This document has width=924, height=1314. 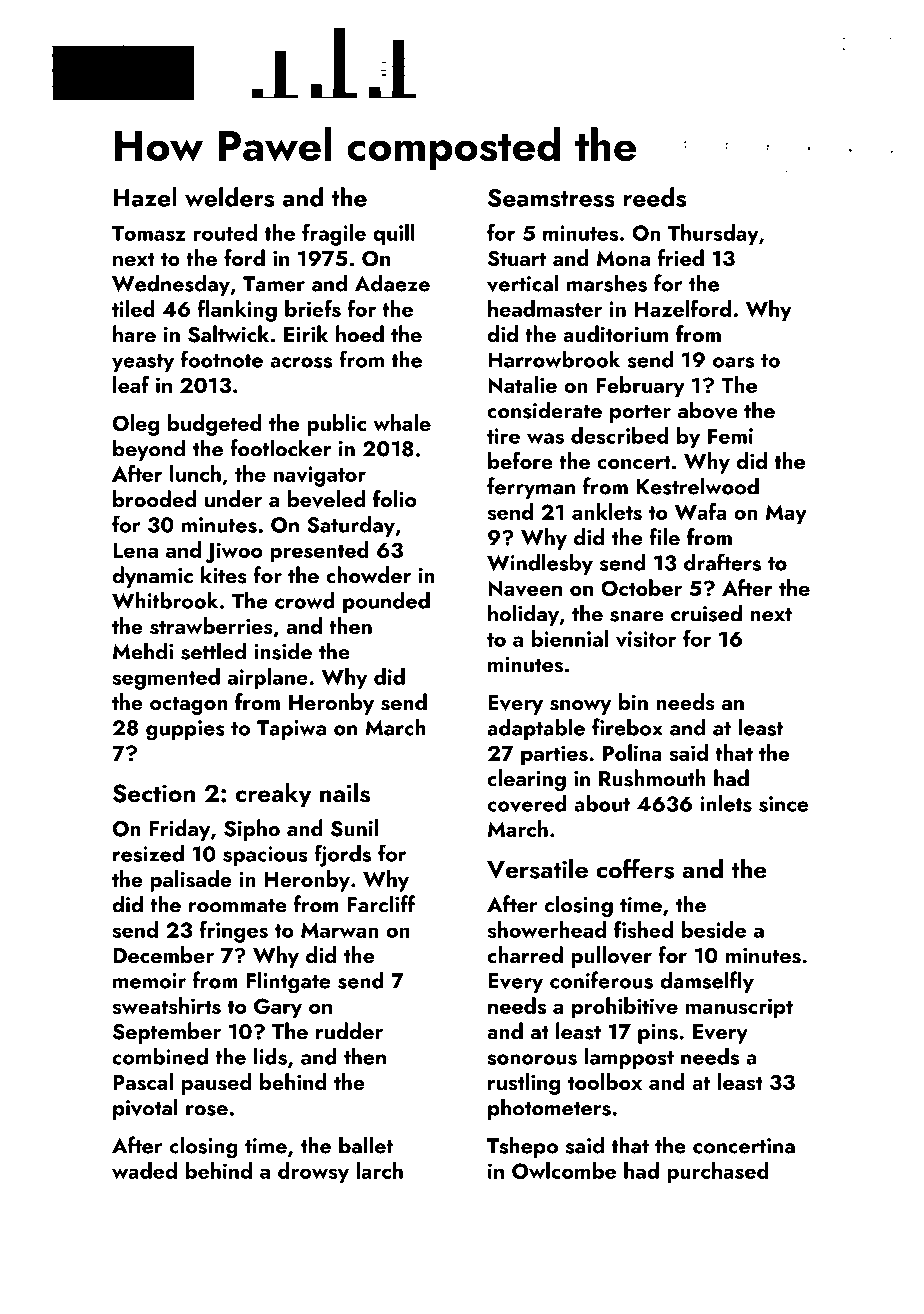 I want to click on fried, so click(x=681, y=257).
